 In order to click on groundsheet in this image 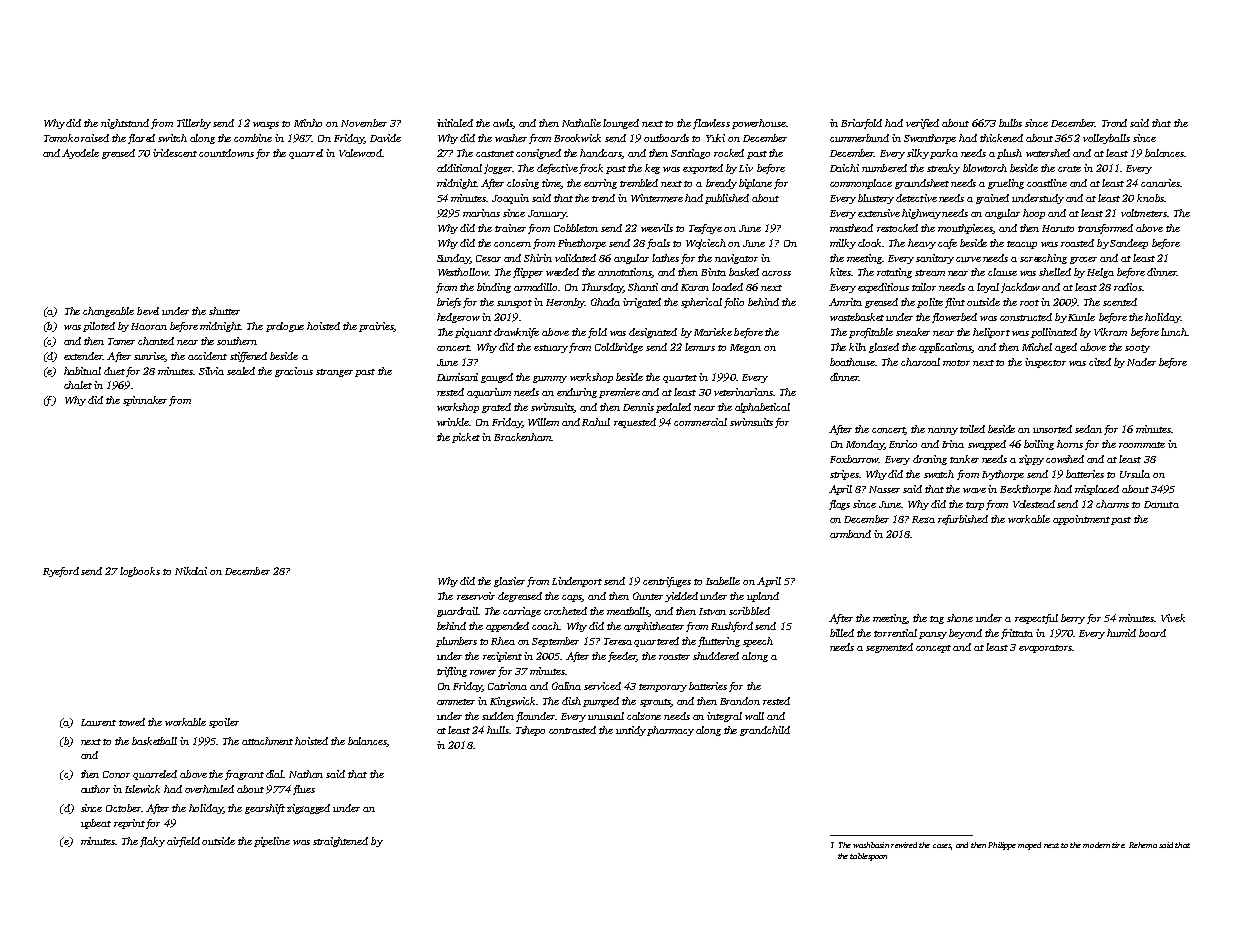, I will do `click(922, 184)`.
